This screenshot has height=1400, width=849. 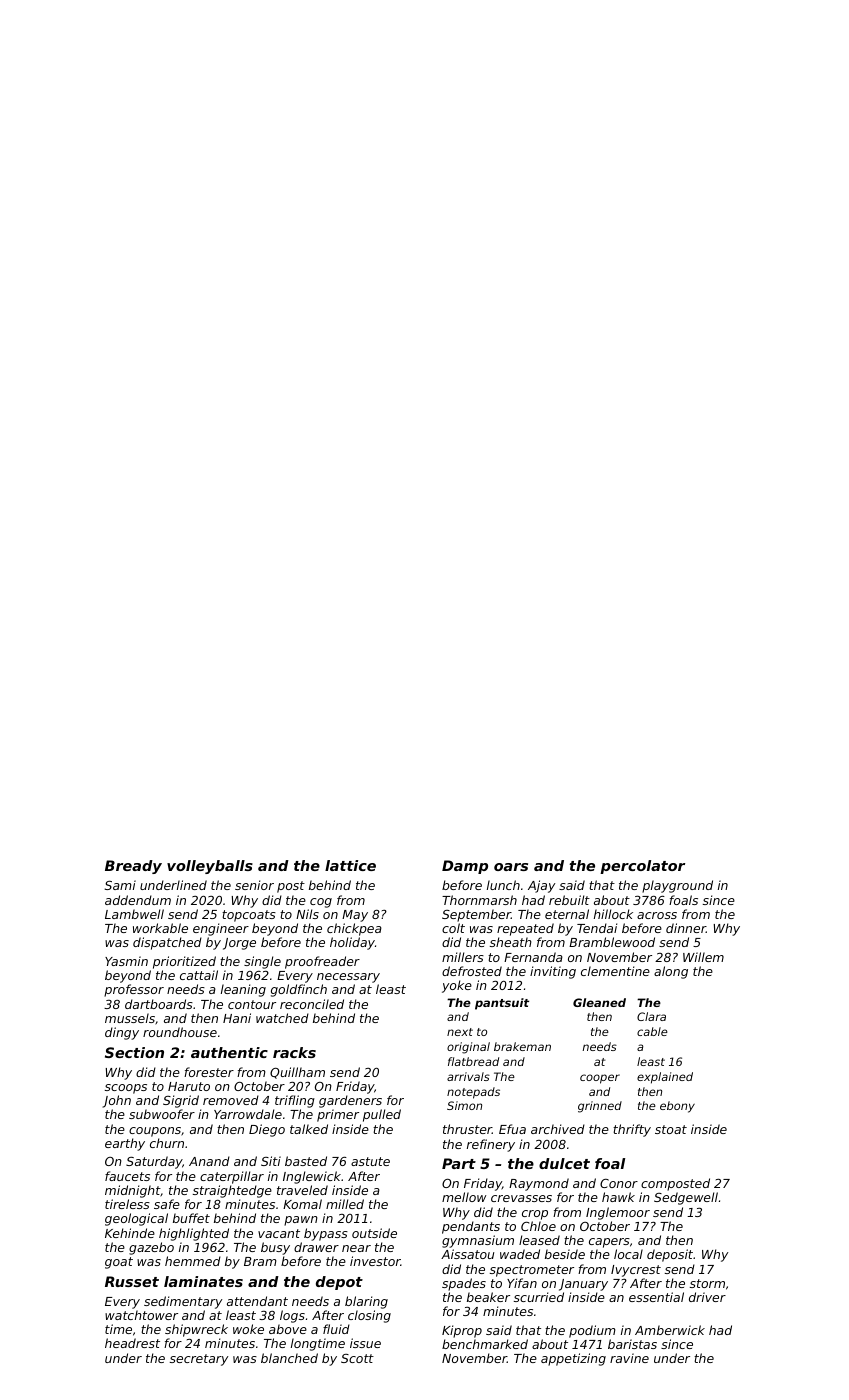 What do you see at coordinates (180, 1032) in the screenshot?
I see `roundhouse` at bounding box center [180, 1032].
